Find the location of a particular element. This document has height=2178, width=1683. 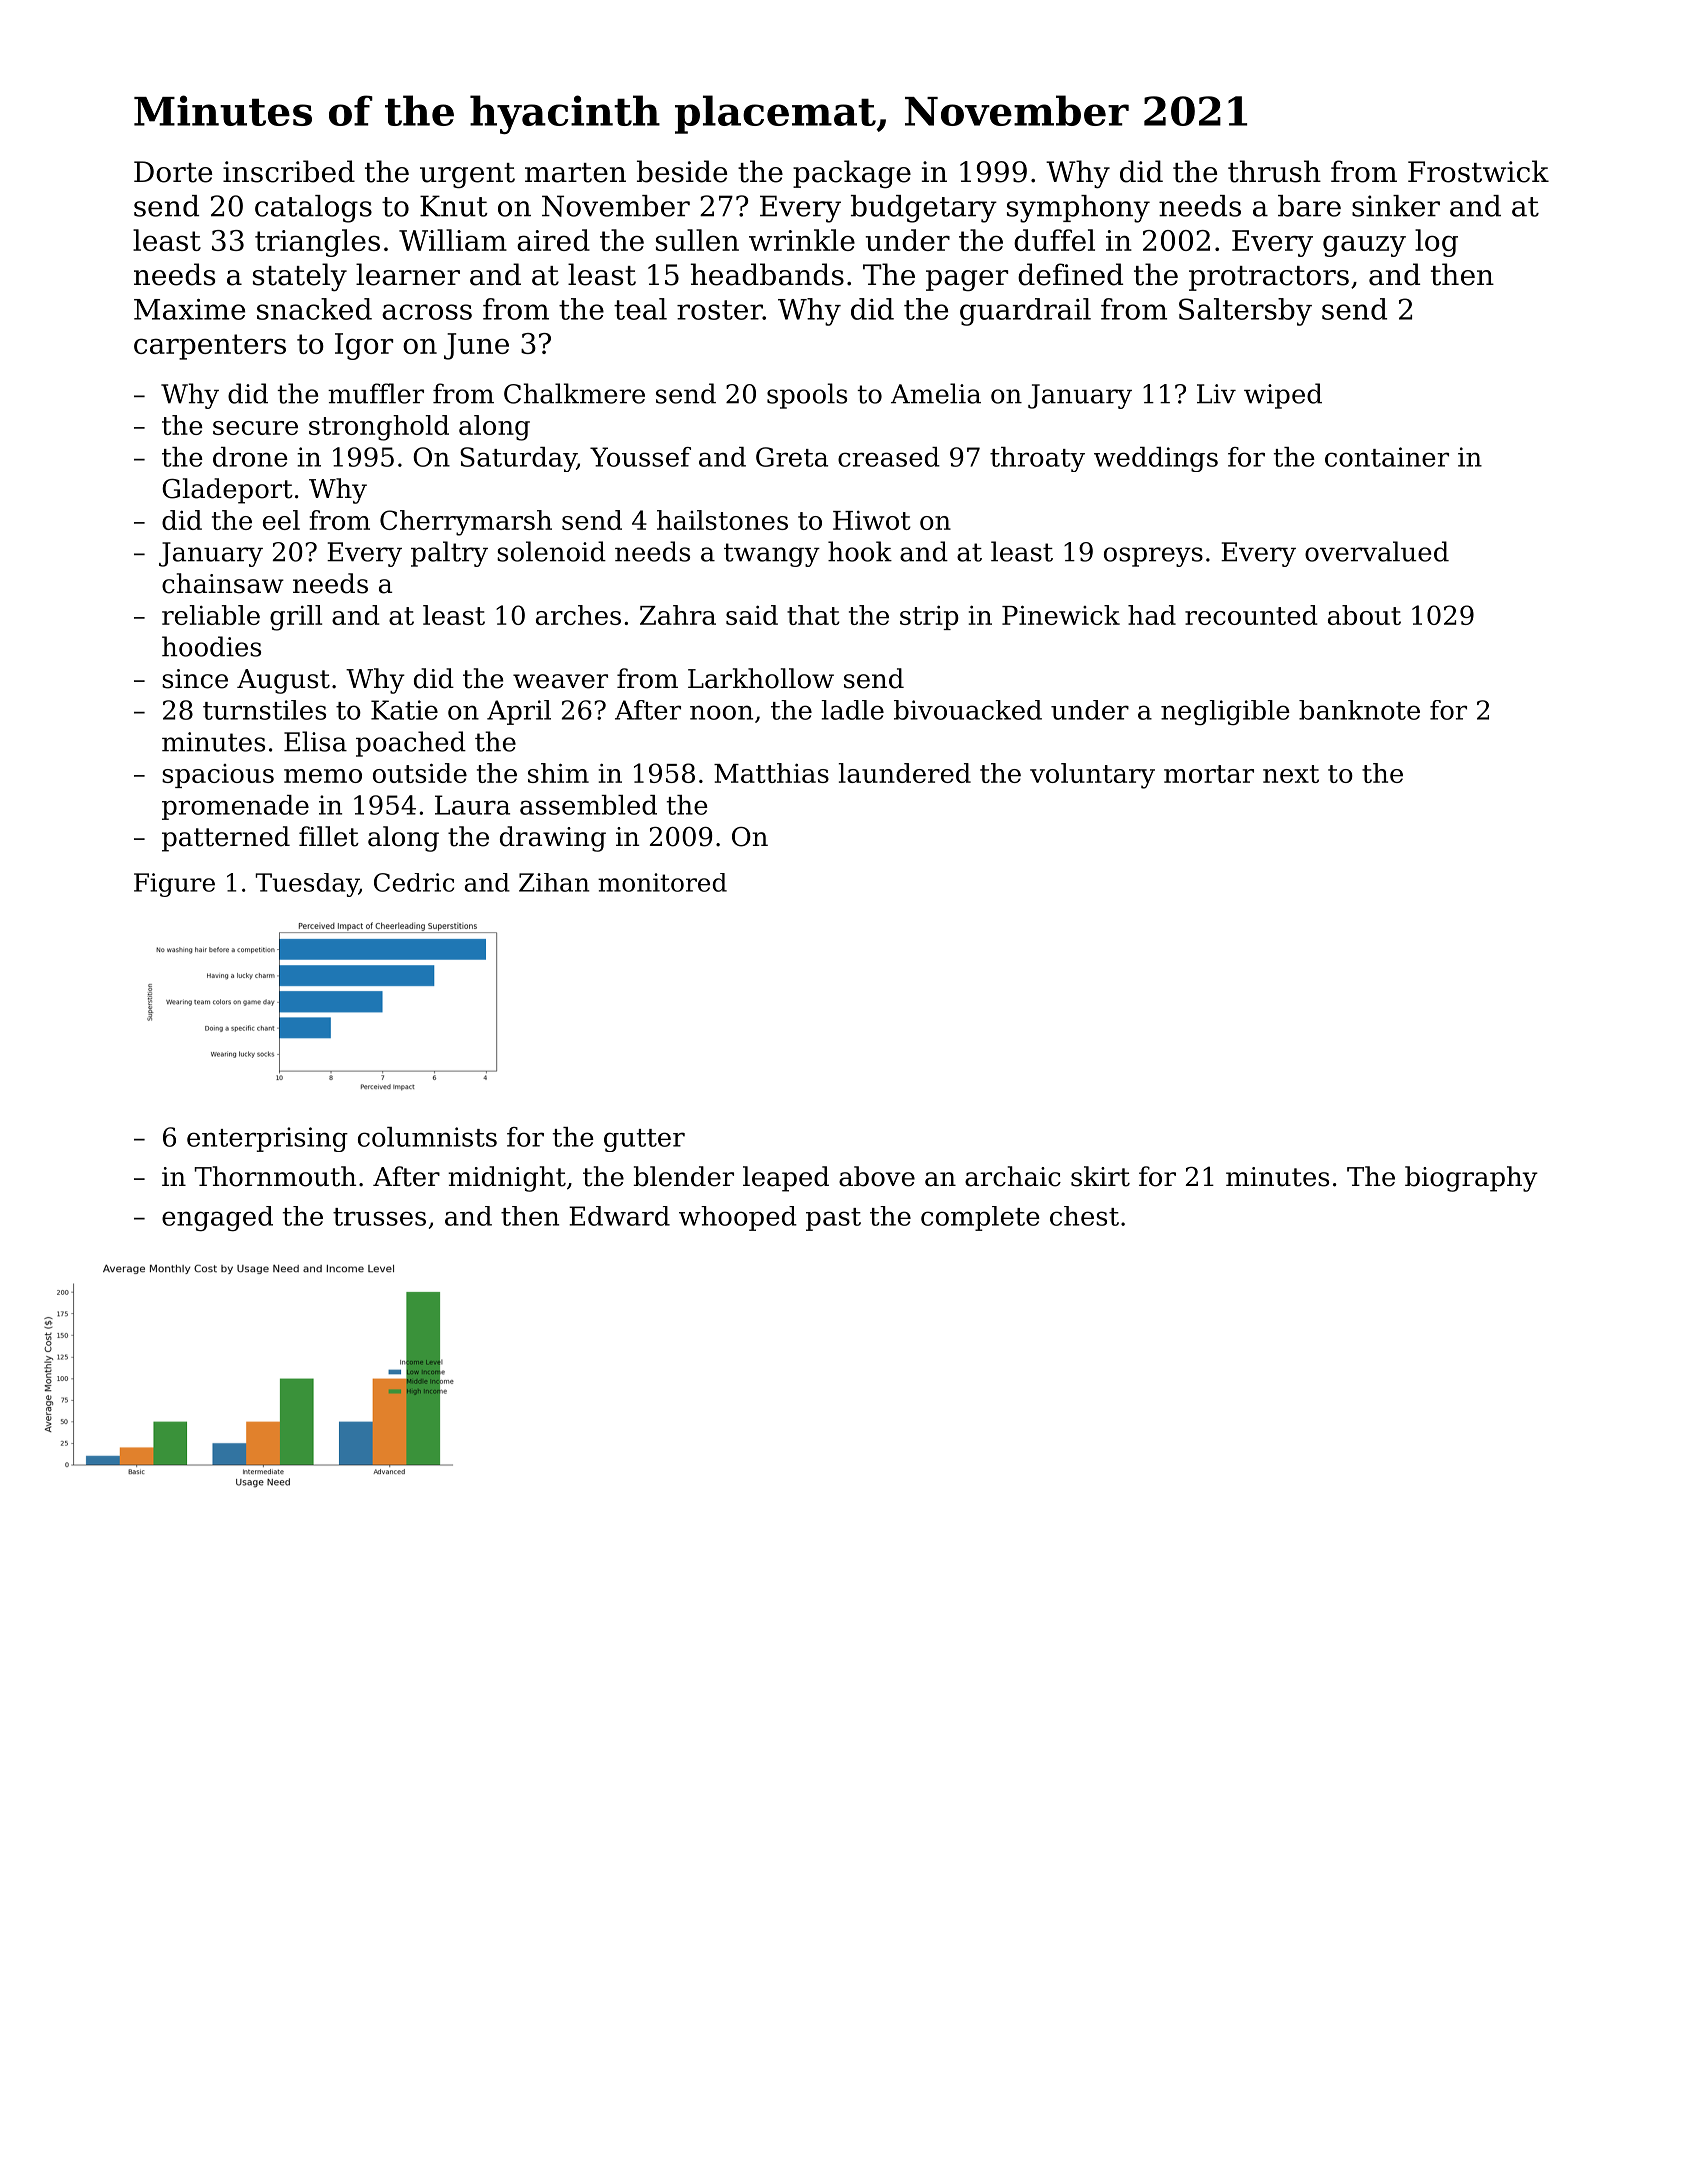

biography is located at coordinates (1471, 1179).
